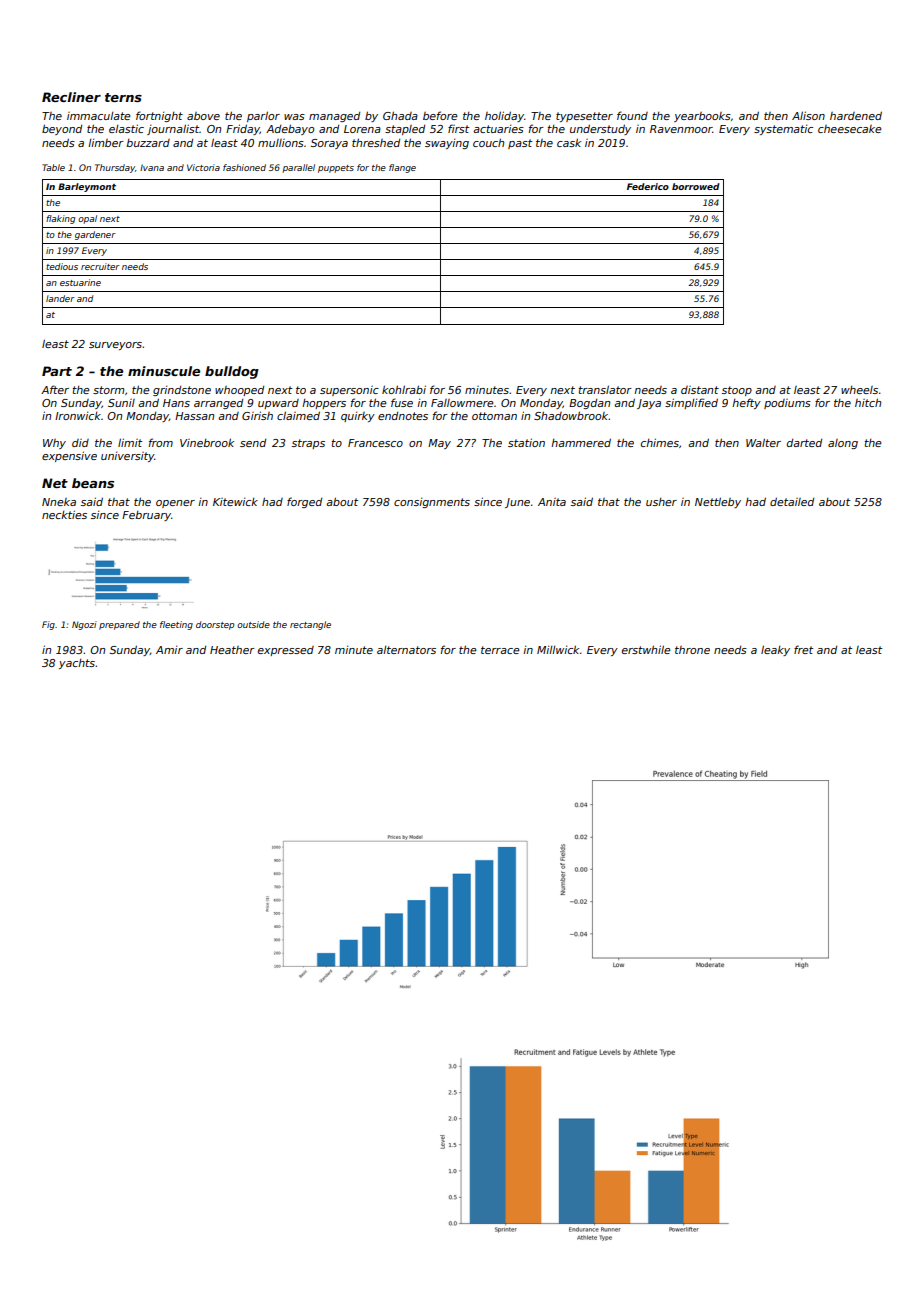 This screenshot has width=924, height=1308. What do you see at coordinates (123, 97) in the screenshot?
I see `terns` at bounding box center [123, 97].
